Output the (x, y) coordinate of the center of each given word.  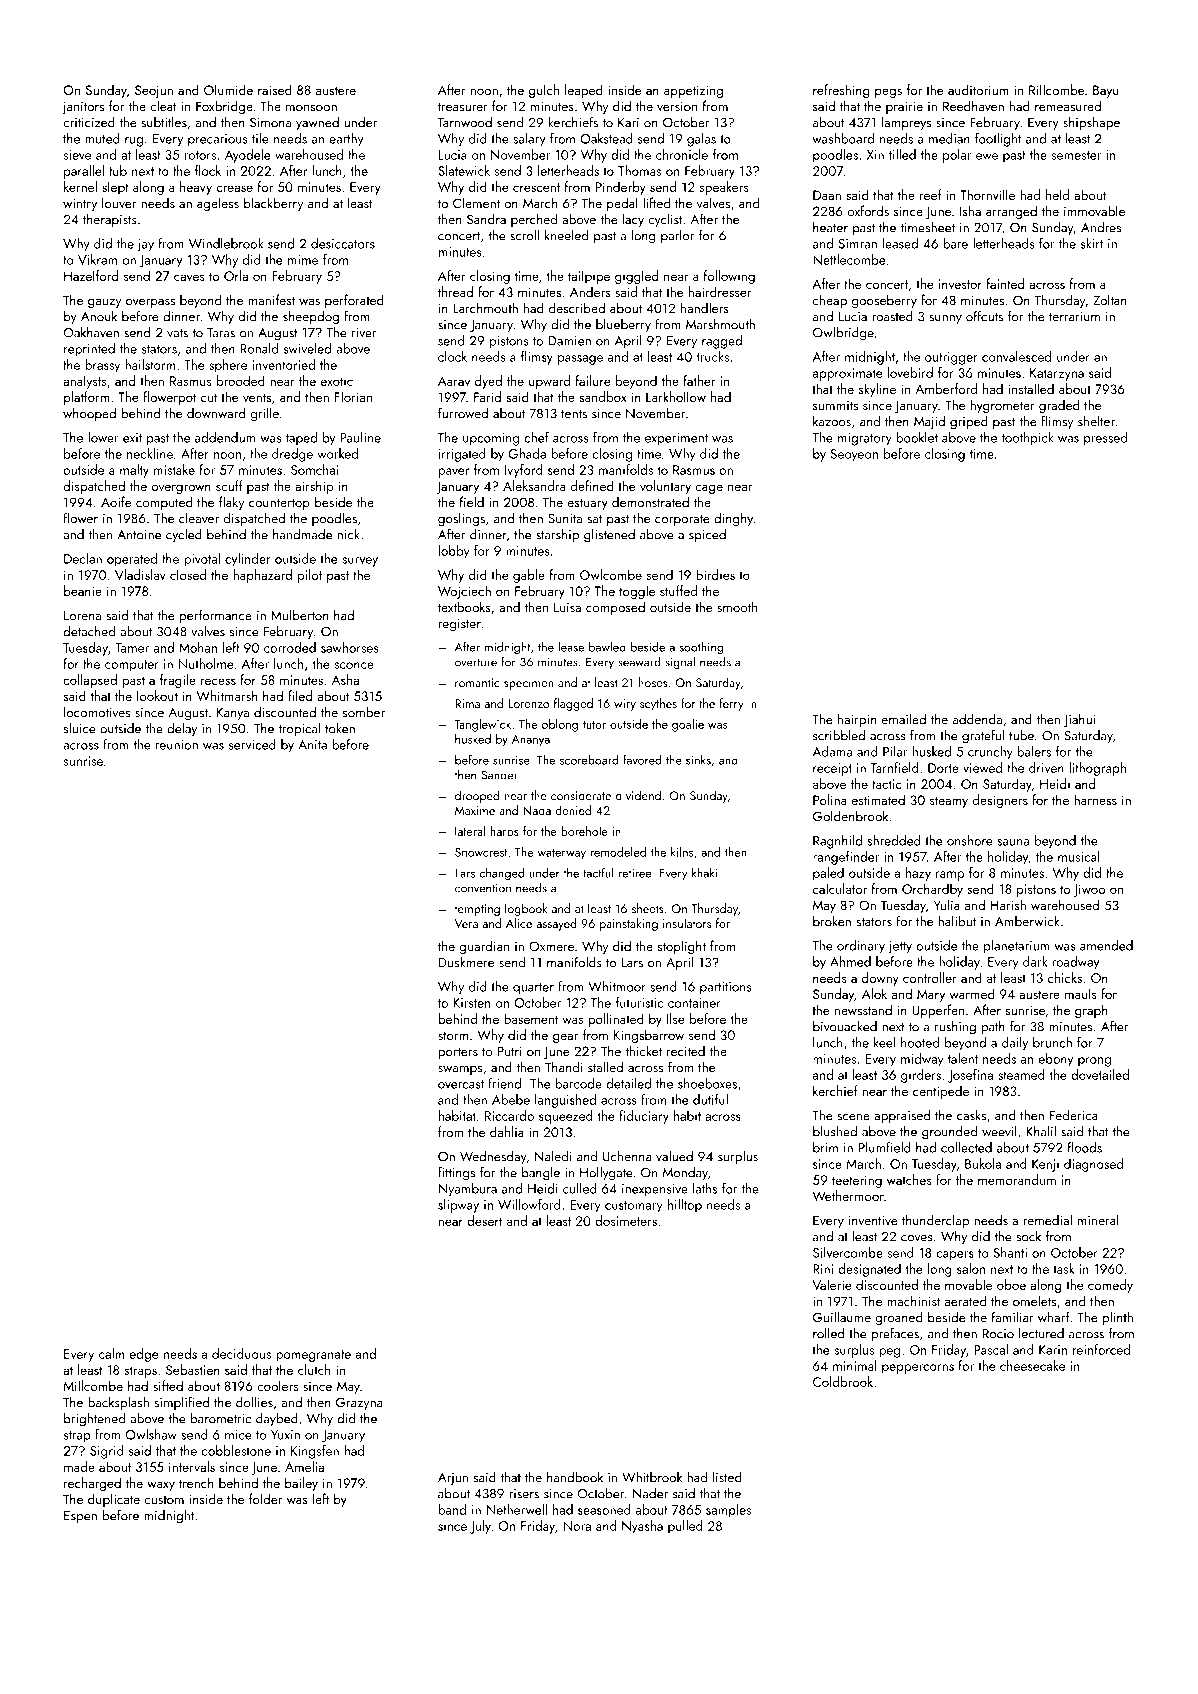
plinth (1118, 1318)
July (480, 1527)
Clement (476, 202)
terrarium (1074, 317)
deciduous (241, 1353)
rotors (200, 155)
